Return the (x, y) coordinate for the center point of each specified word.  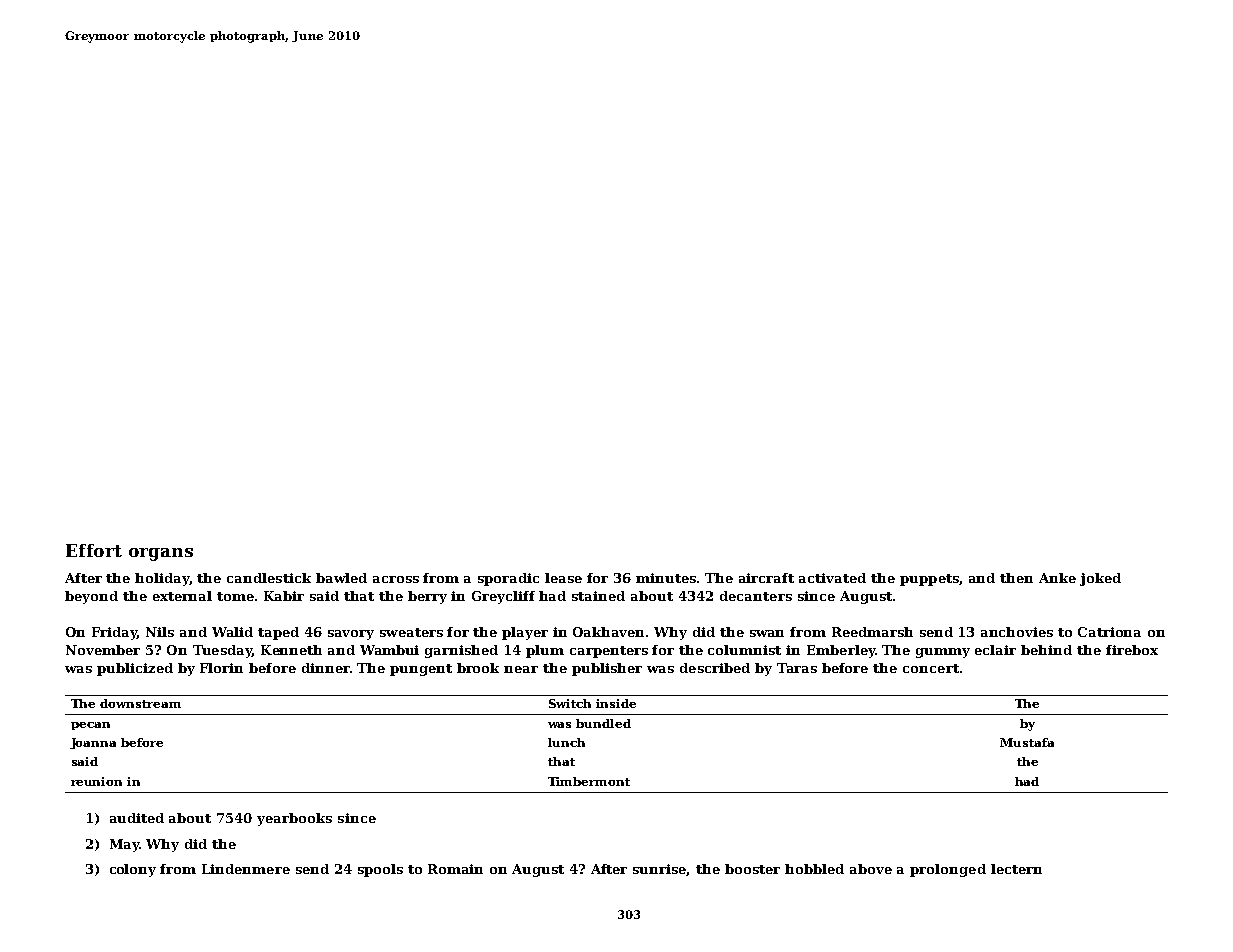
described (715, 668)
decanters (756, 596)
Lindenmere (246, 869)
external (182, 596)
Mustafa (1027, 742)
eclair (995, 650)
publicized (135, 669)
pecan (90, 726)
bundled (603, 723)
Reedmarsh (872, 632)
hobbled (814, 869)
